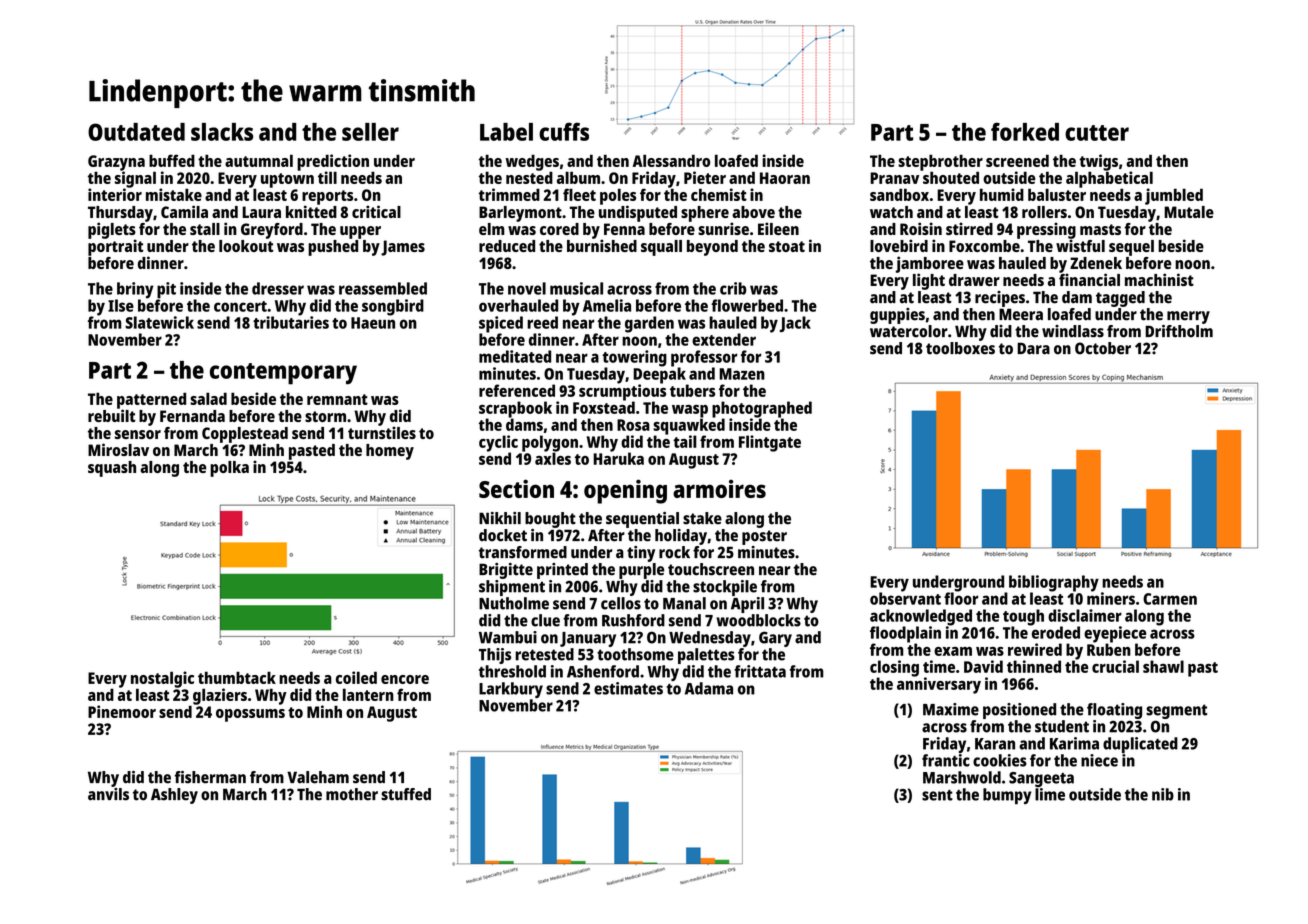 The image size is (1308, 924). What do you see at coordinates (712, 248) in the screenshot?
I see `beyond` at bounding box center [712, 248].
